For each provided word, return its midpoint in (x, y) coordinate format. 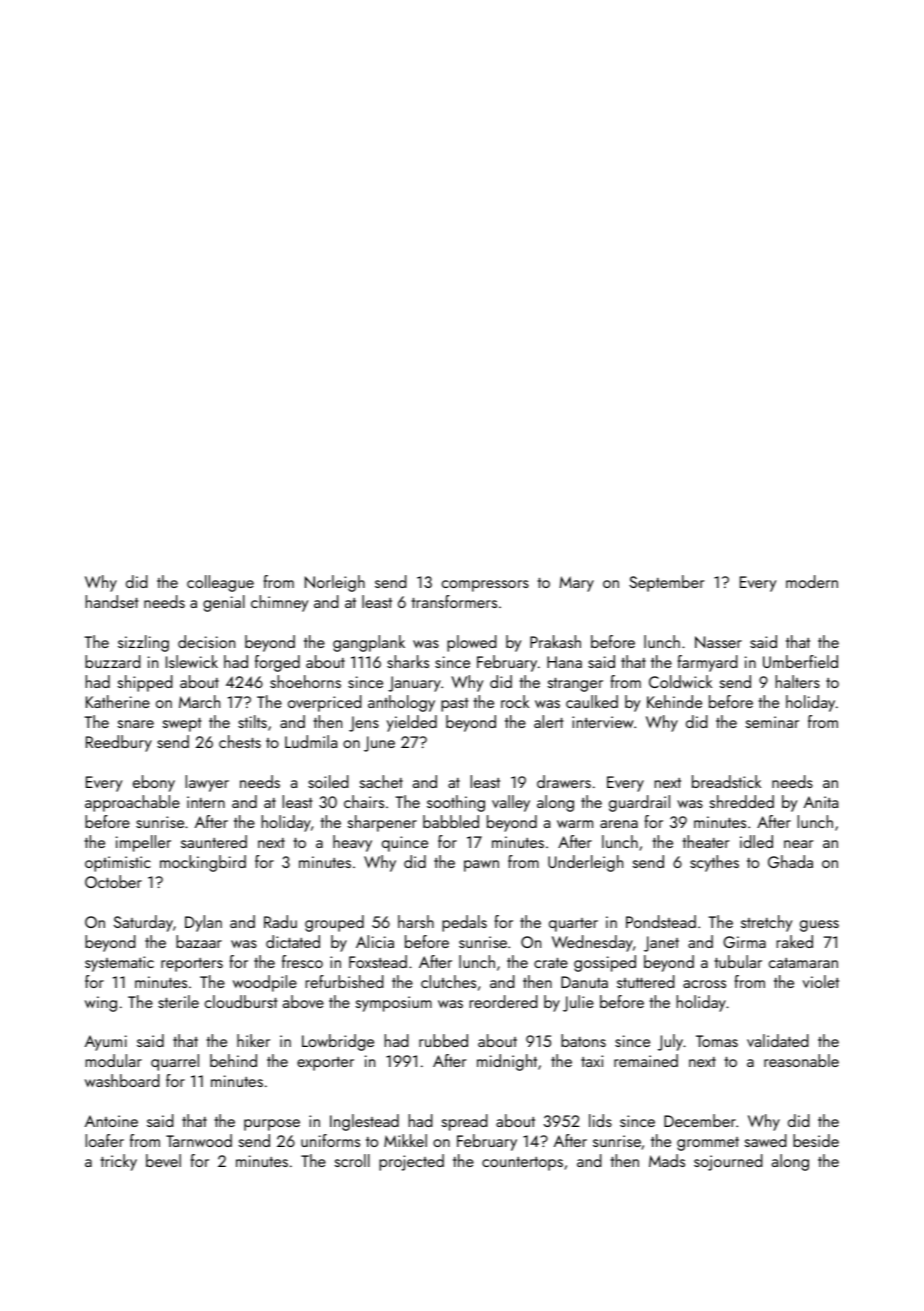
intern (206, 802)
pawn (481, 866)
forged (277, 663)
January (414, 684)
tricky (118, 1162)
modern (812, 581)
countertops (522, 1164)
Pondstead (661, 921)
